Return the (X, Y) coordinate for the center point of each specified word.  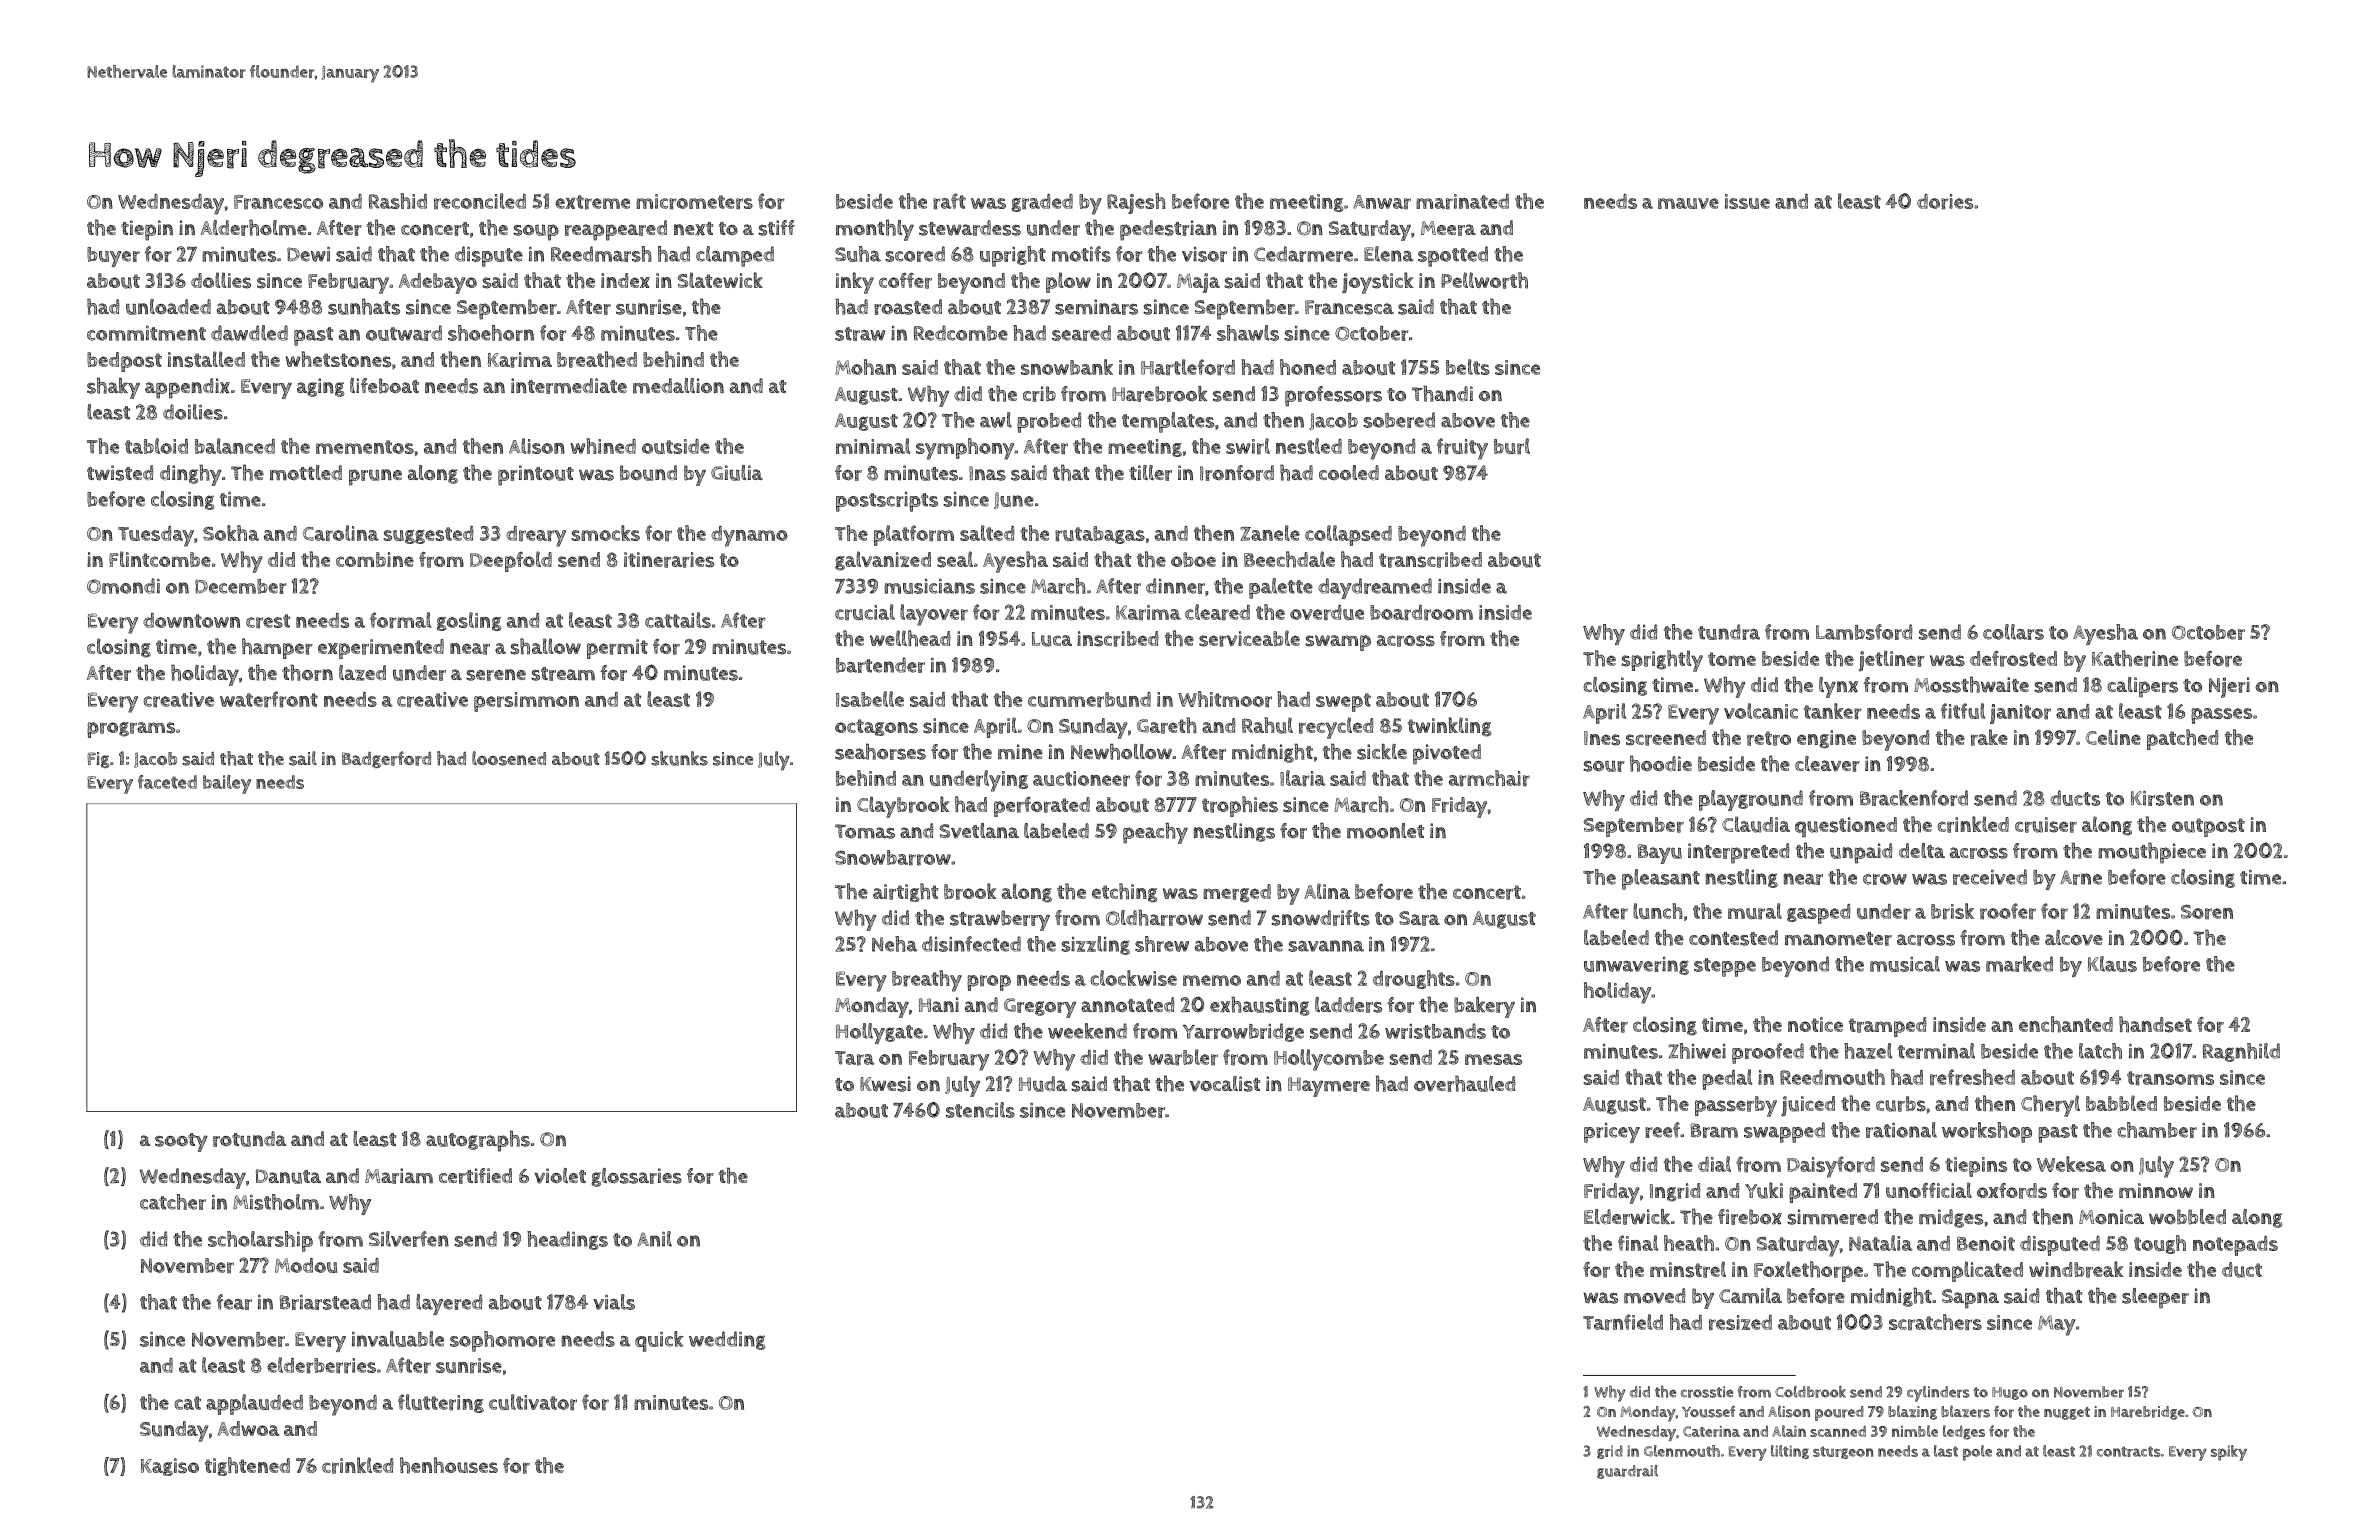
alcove (2074, 938)
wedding (727, 1340)
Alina (1327, 891)
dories (1945, 202)
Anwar (1382, 202)
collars (2013, 632)
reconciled (480, 201)
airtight (905, 892)
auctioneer (1081, 779)
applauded (254, 1404)
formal (400, 620)
